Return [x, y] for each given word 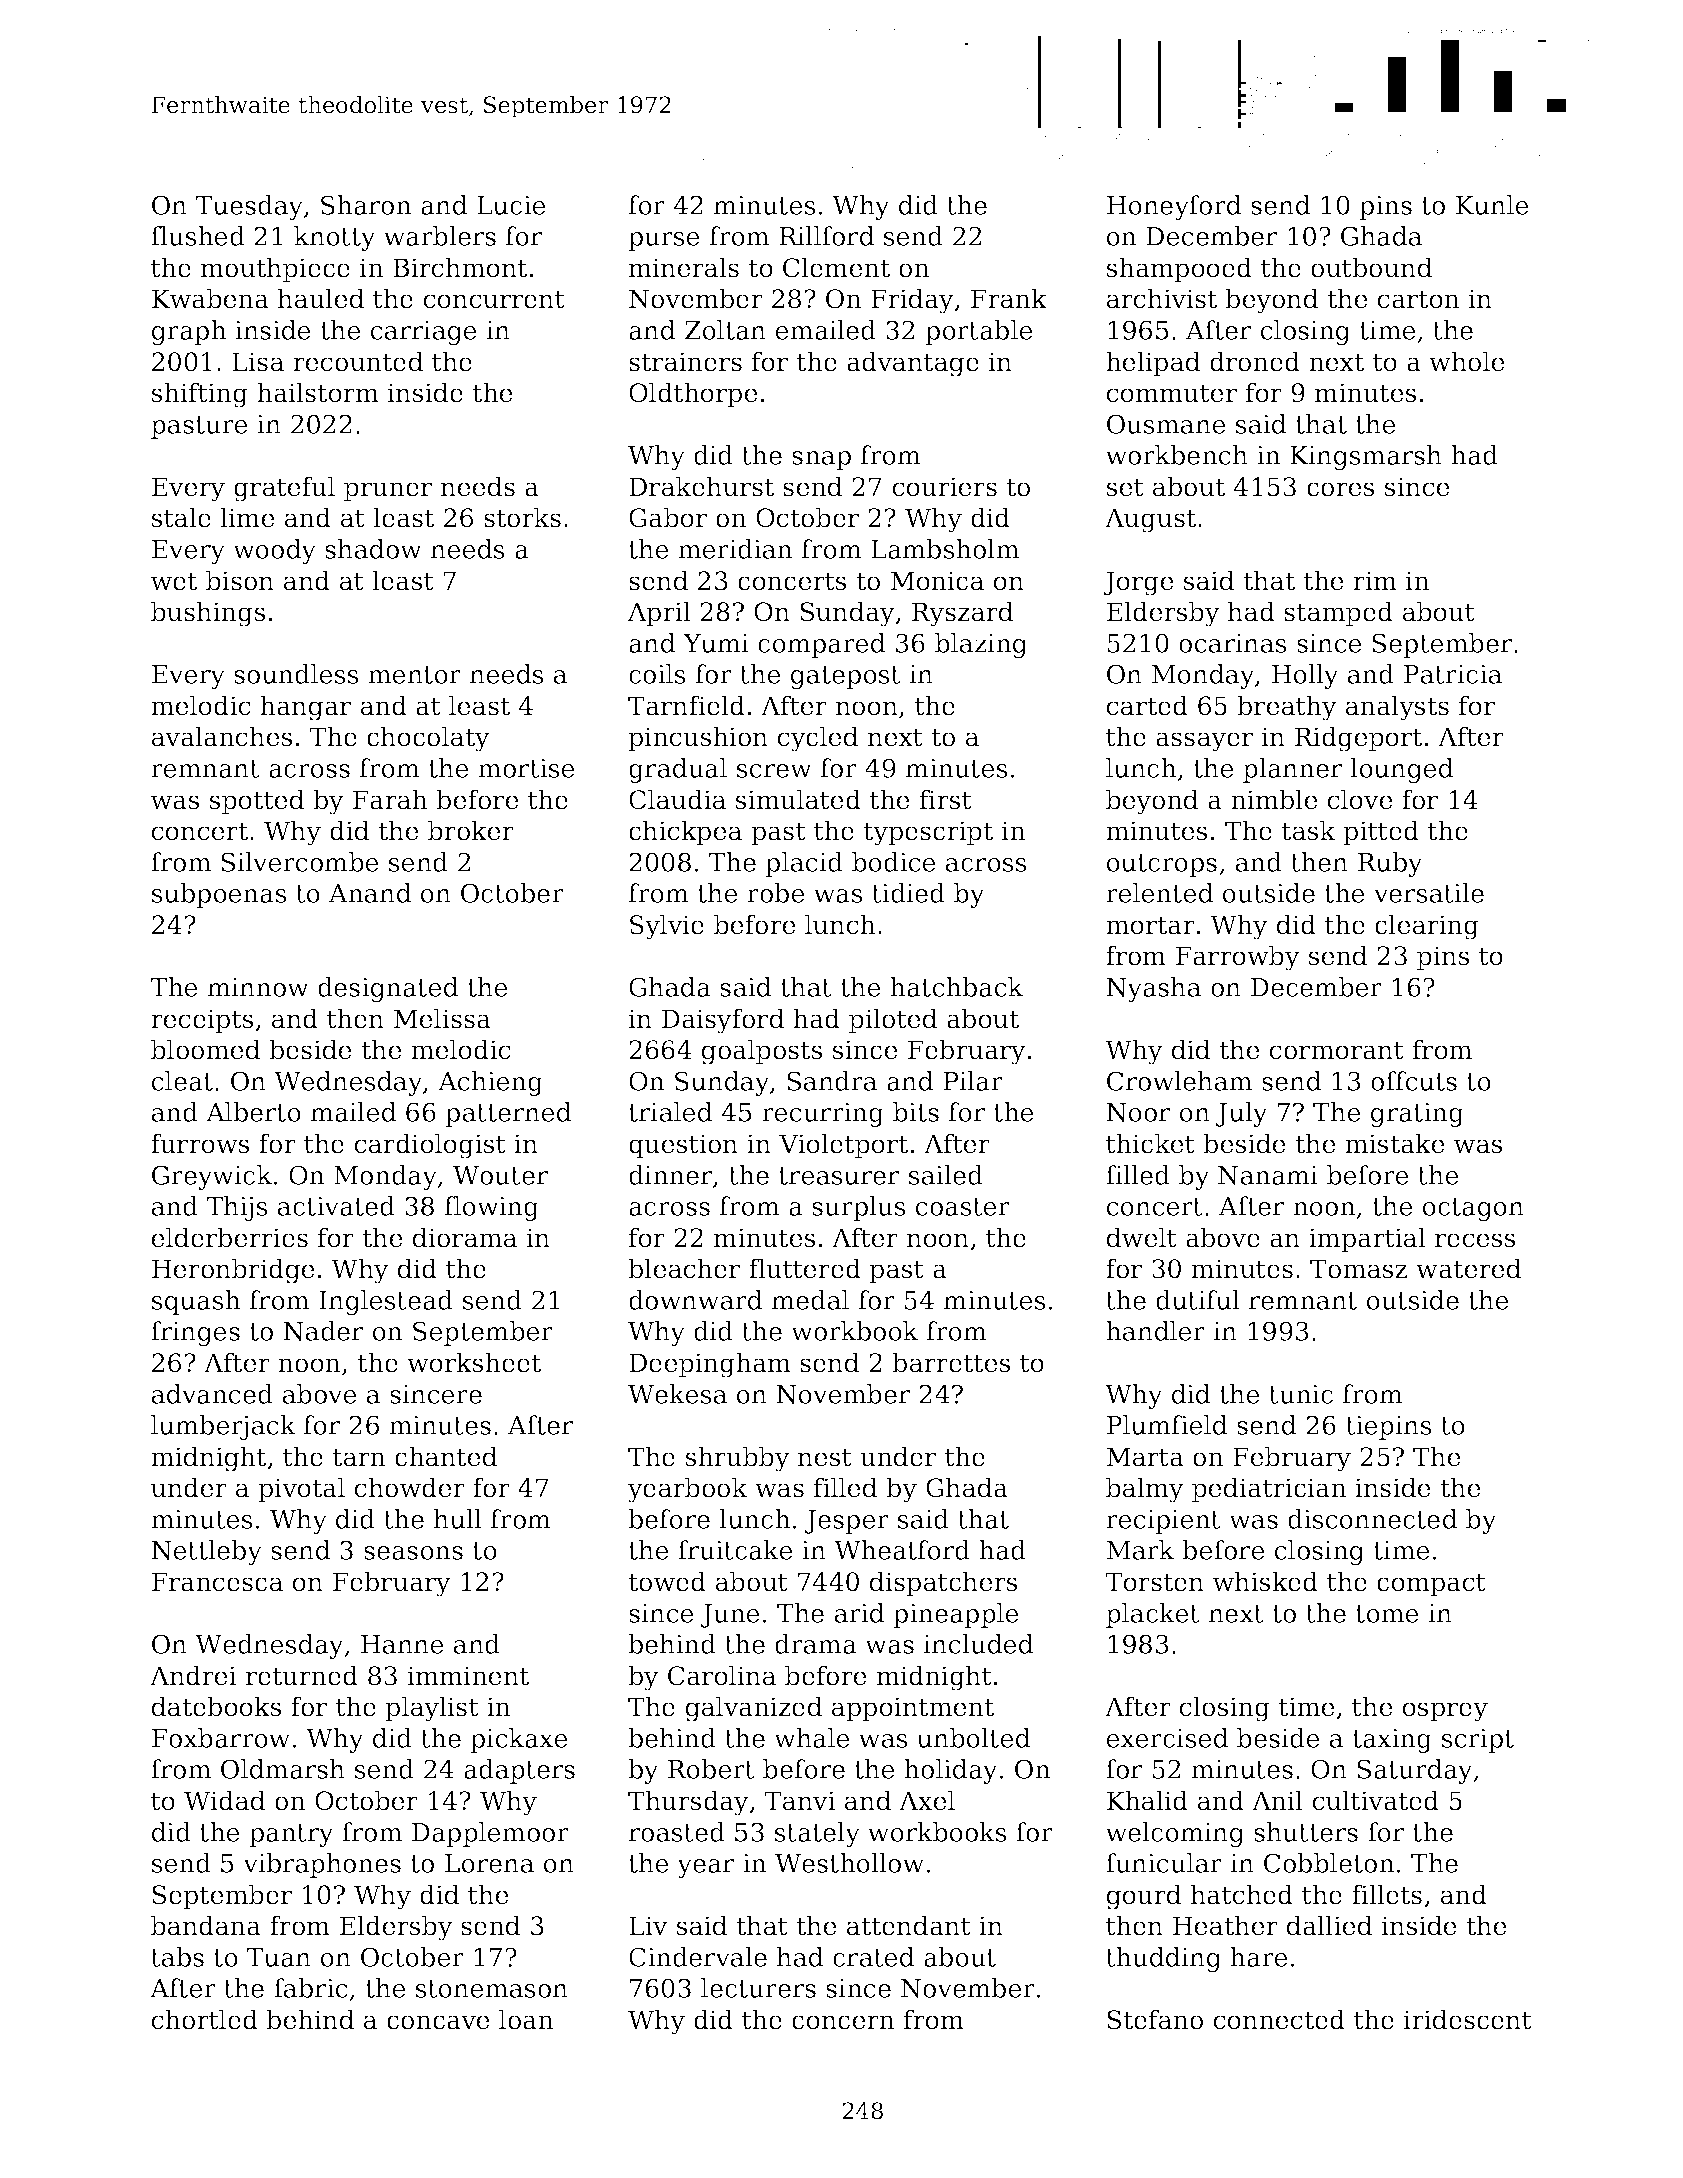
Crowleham [1179, 1081]
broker [471, 830]
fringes [195, 1333]
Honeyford [1174, 207]
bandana [206, 1925]
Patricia [1453, 674]
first [946, 799]
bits [916, 1112]
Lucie [511, 205]
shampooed [1179, 270]
